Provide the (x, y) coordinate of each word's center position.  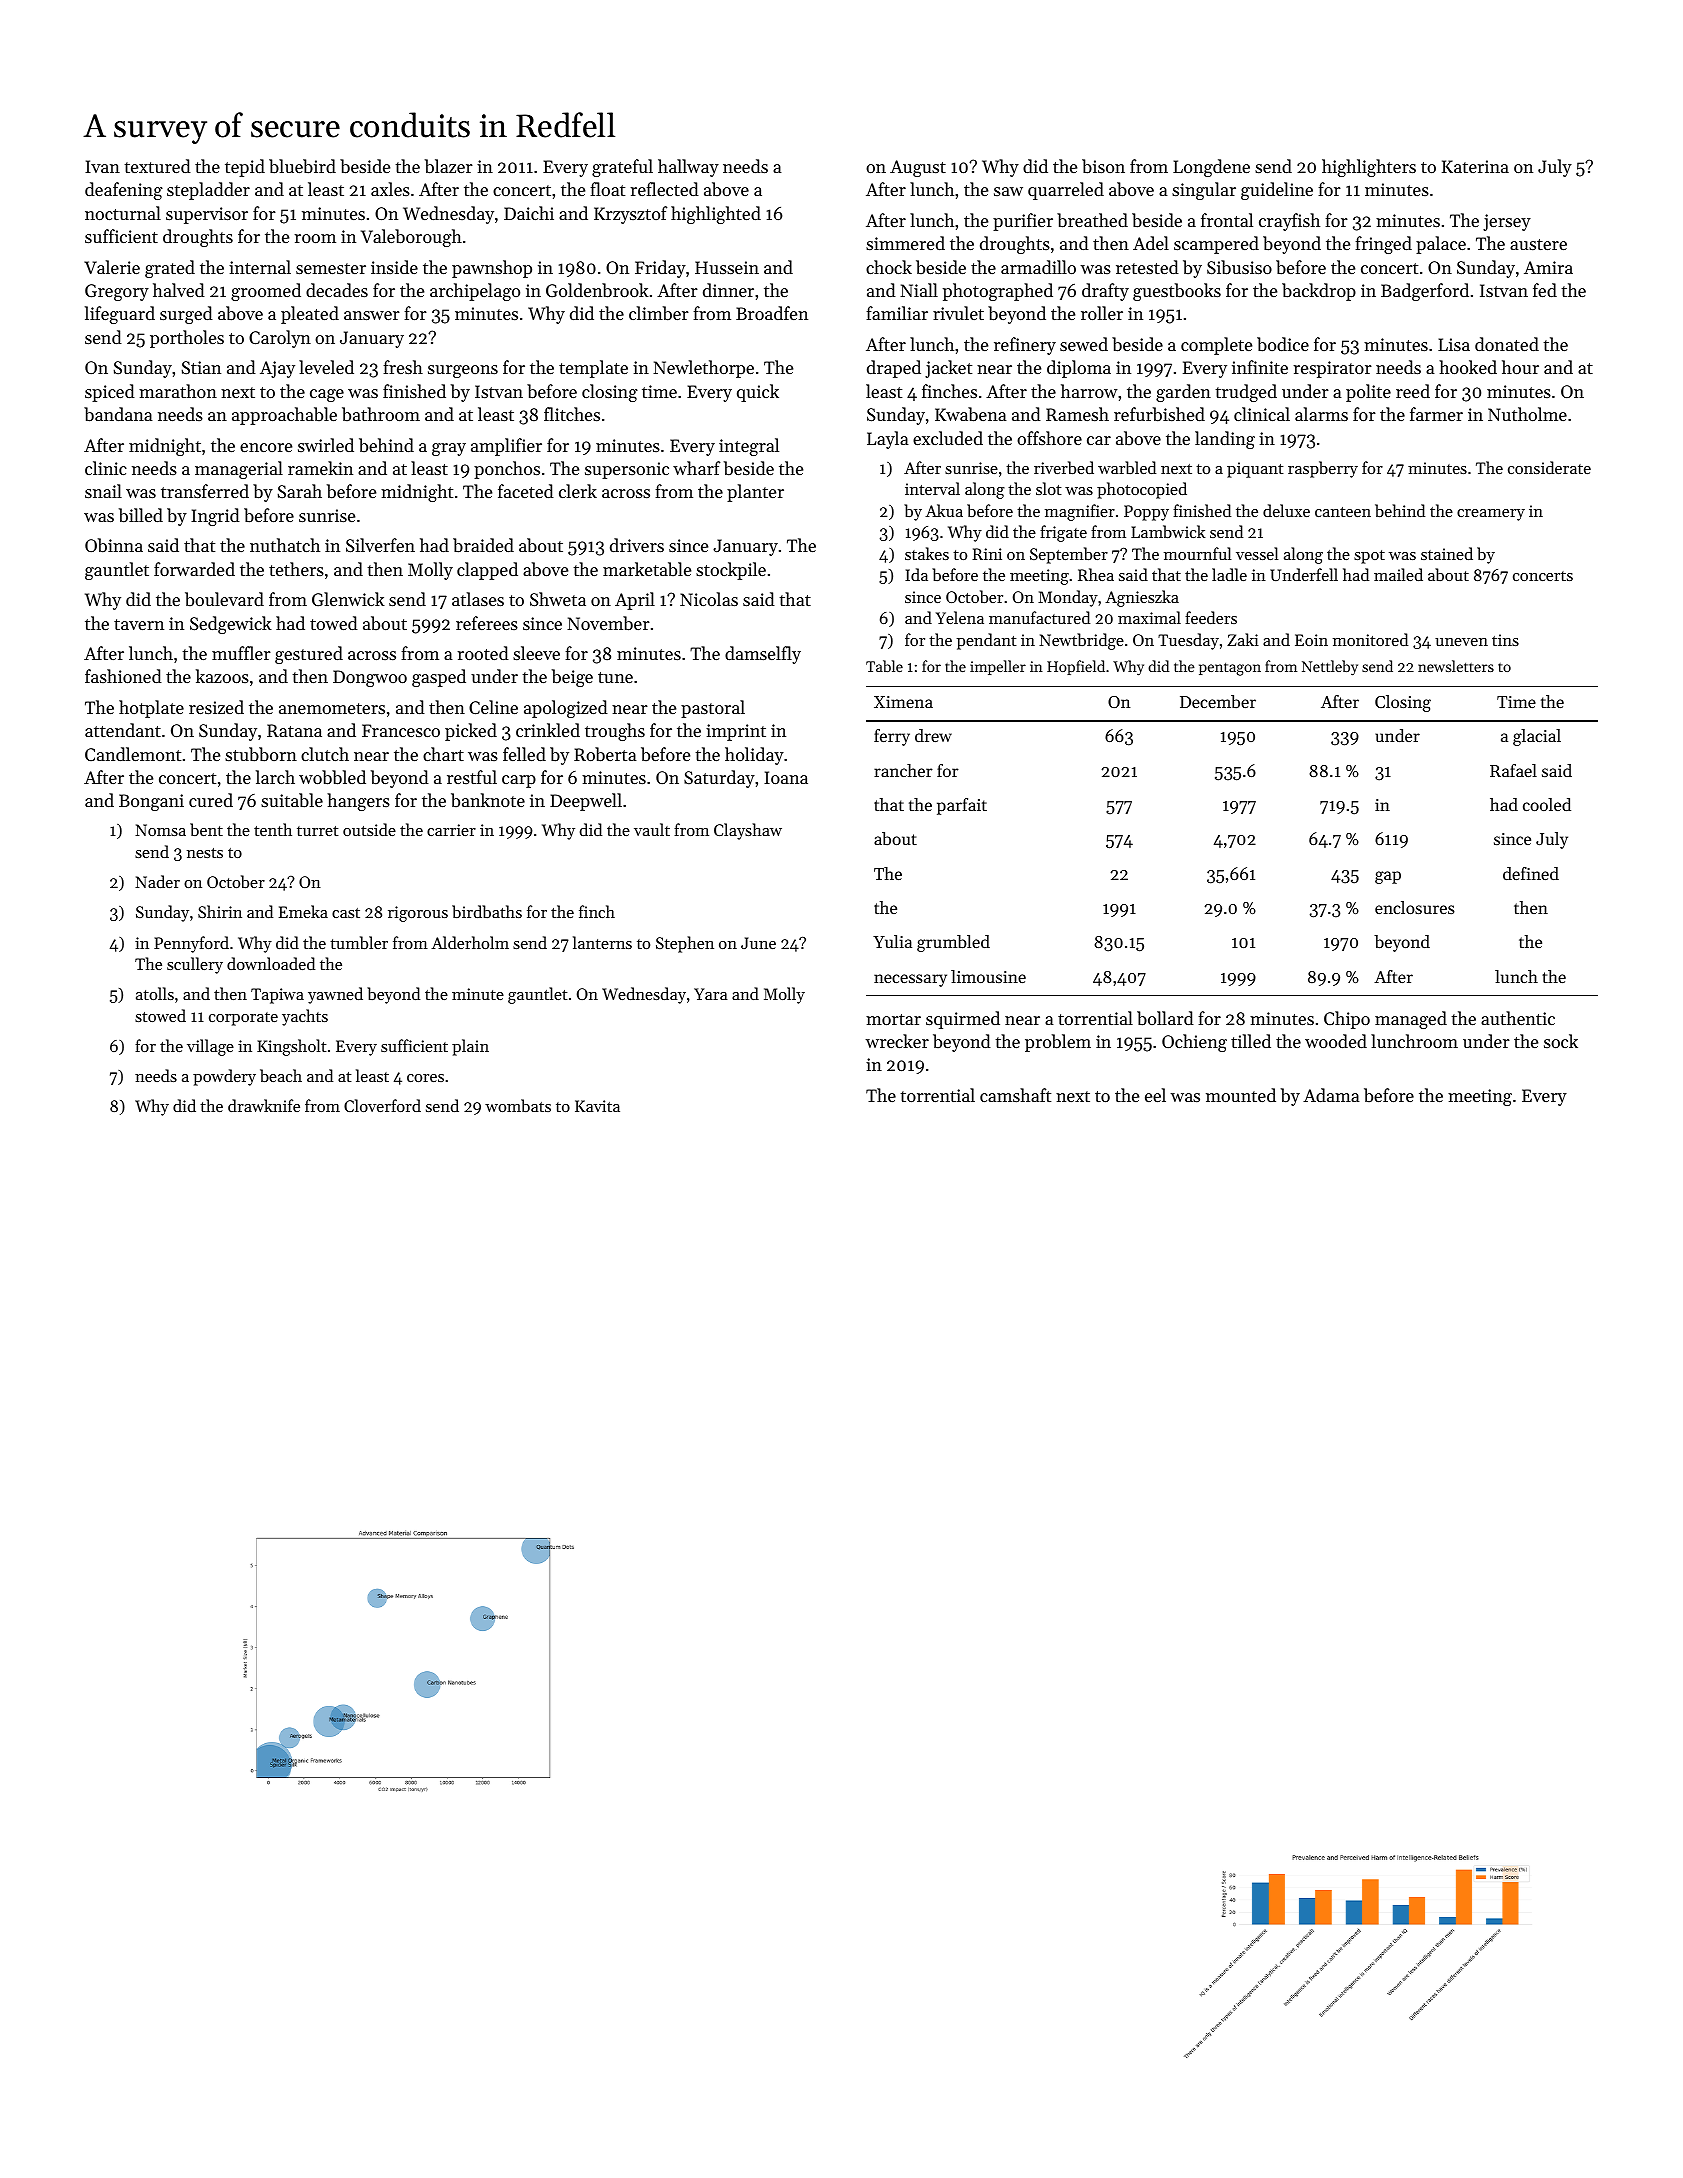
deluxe (1286, 510)
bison (1103, 166)
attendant (123, 730)
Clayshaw (748, 831)
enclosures (1415, 907)
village (210, 1047)
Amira (1548, 267)
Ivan (102, 166)
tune (615, 677)
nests (205, 853)
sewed (1084, 344)
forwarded (194, 569)
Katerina (1475, 166)
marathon (178, 391)
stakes (927, 553)
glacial (1537, 737)
